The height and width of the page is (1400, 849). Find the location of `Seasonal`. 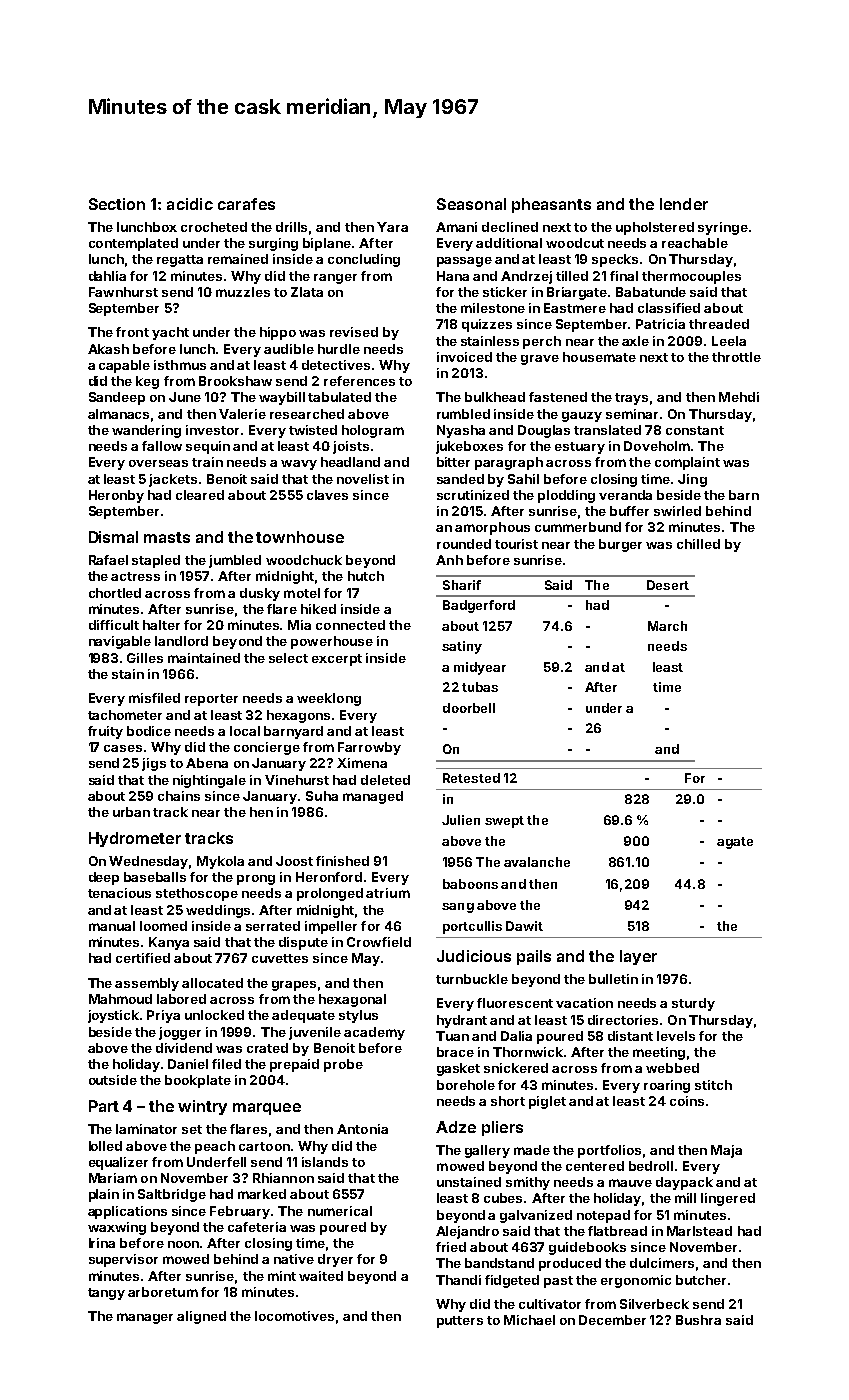

Seasonal is located at coordinates (471, 204).
